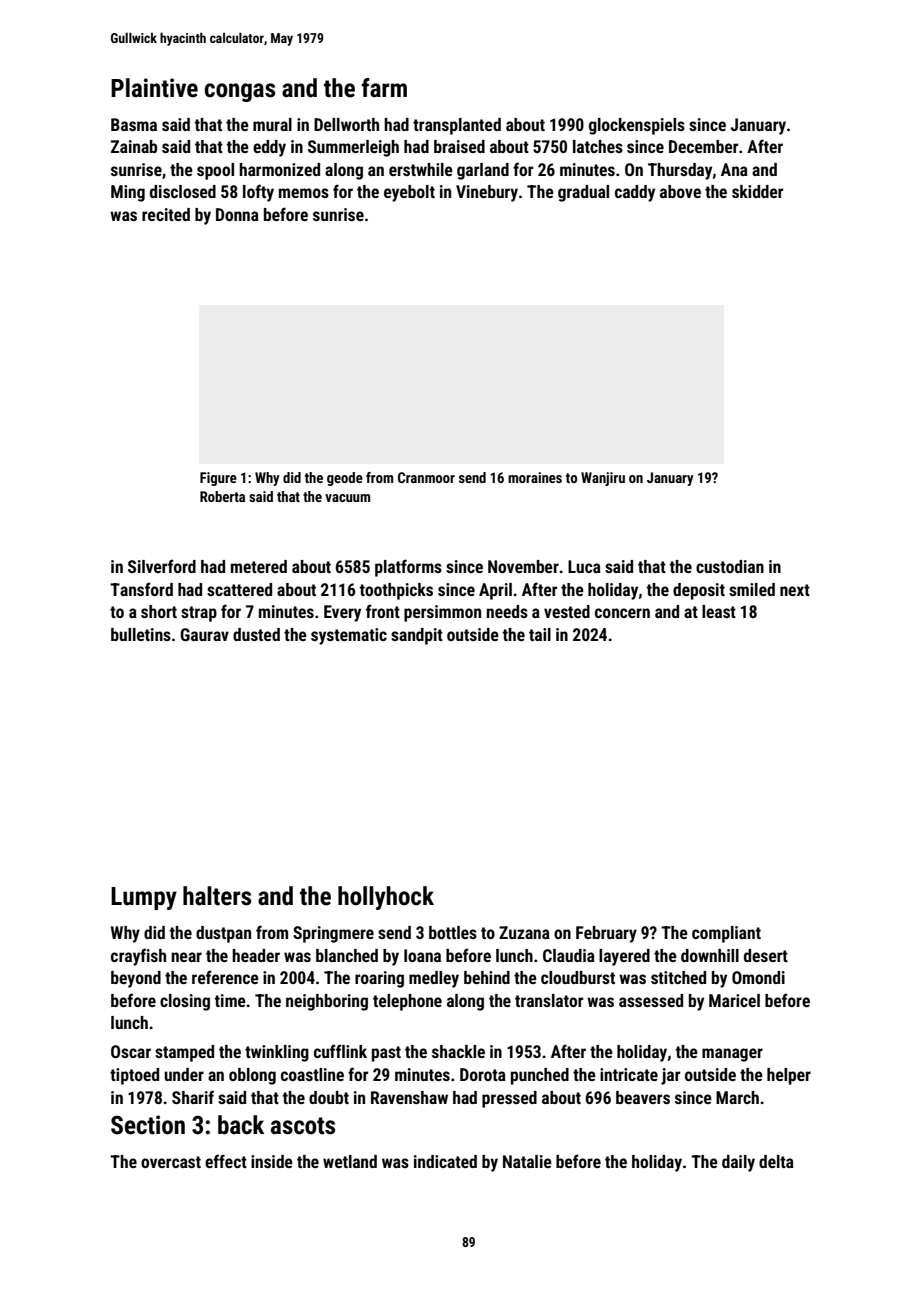 The height and width of the screenshot is (1308, 924). Describe the element at coordinates (148, 1125) in the screenshot. I see `Section` at that location.
